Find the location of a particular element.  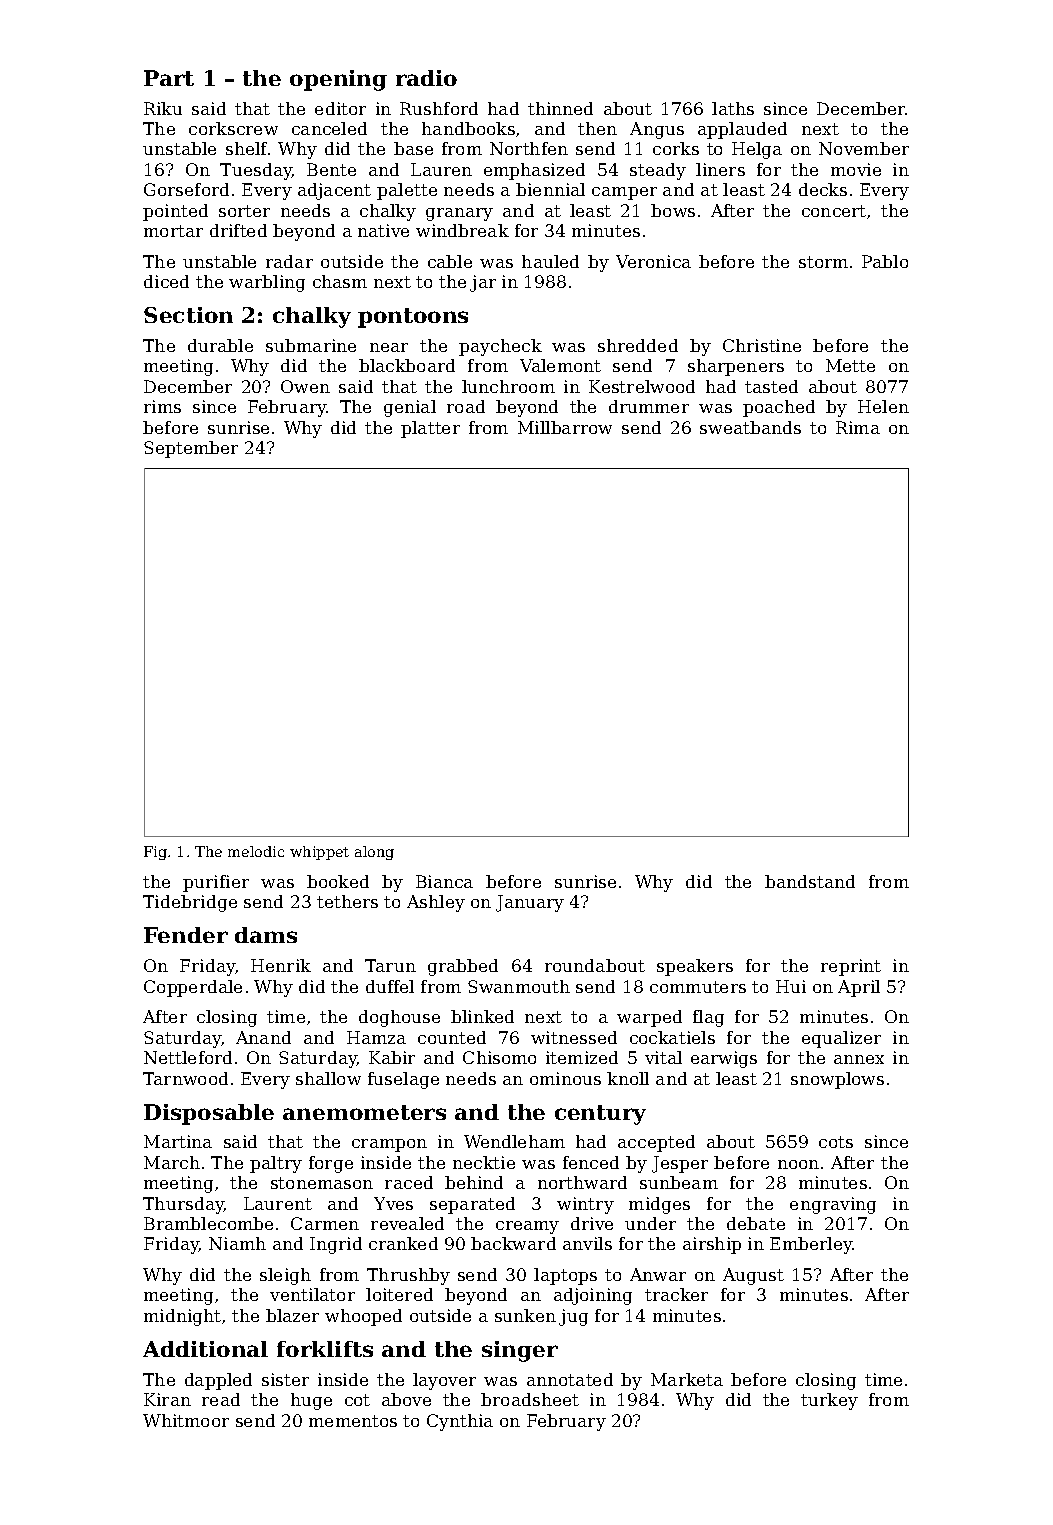

January is located at coordinates (530, 903).
